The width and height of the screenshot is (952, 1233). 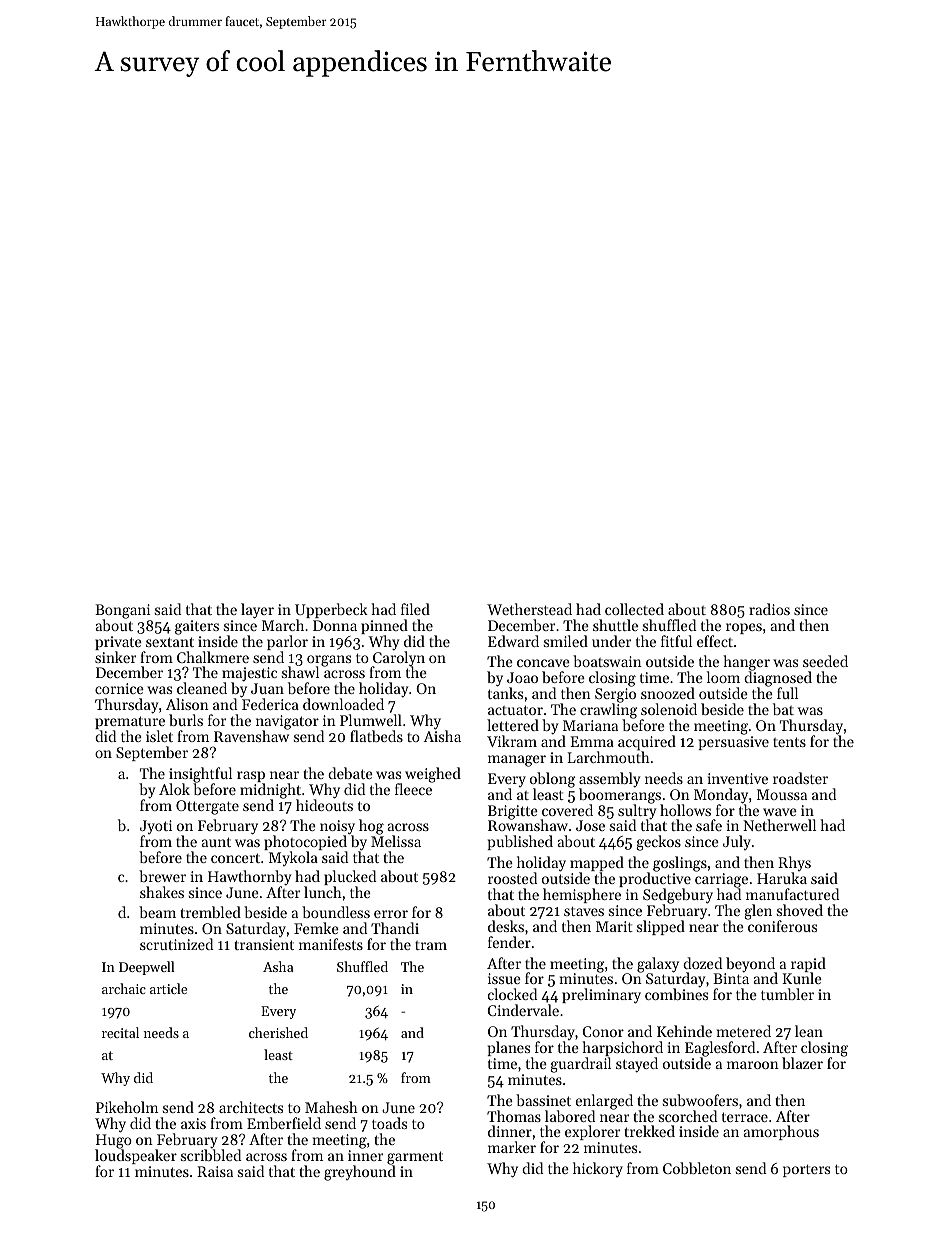 What do you see at coordinates (676, 641) in the screenshot?
I see `fitful` at bounding box center [676, 641].
